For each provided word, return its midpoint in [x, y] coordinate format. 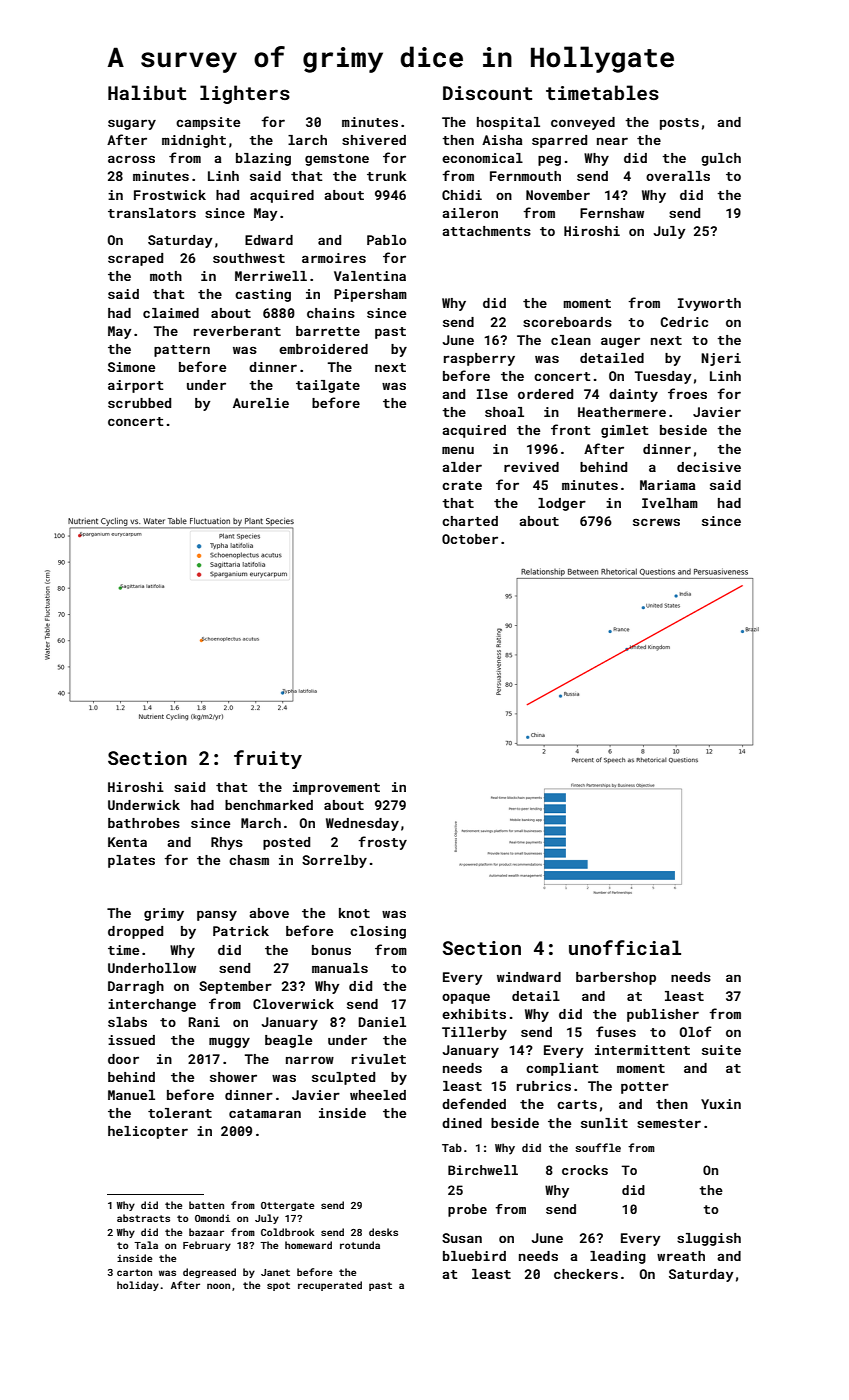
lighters [245, 94]
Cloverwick [293, 1004]
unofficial [625, 947]
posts [679, 124]
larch [307, 140]
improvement [336, 788]
